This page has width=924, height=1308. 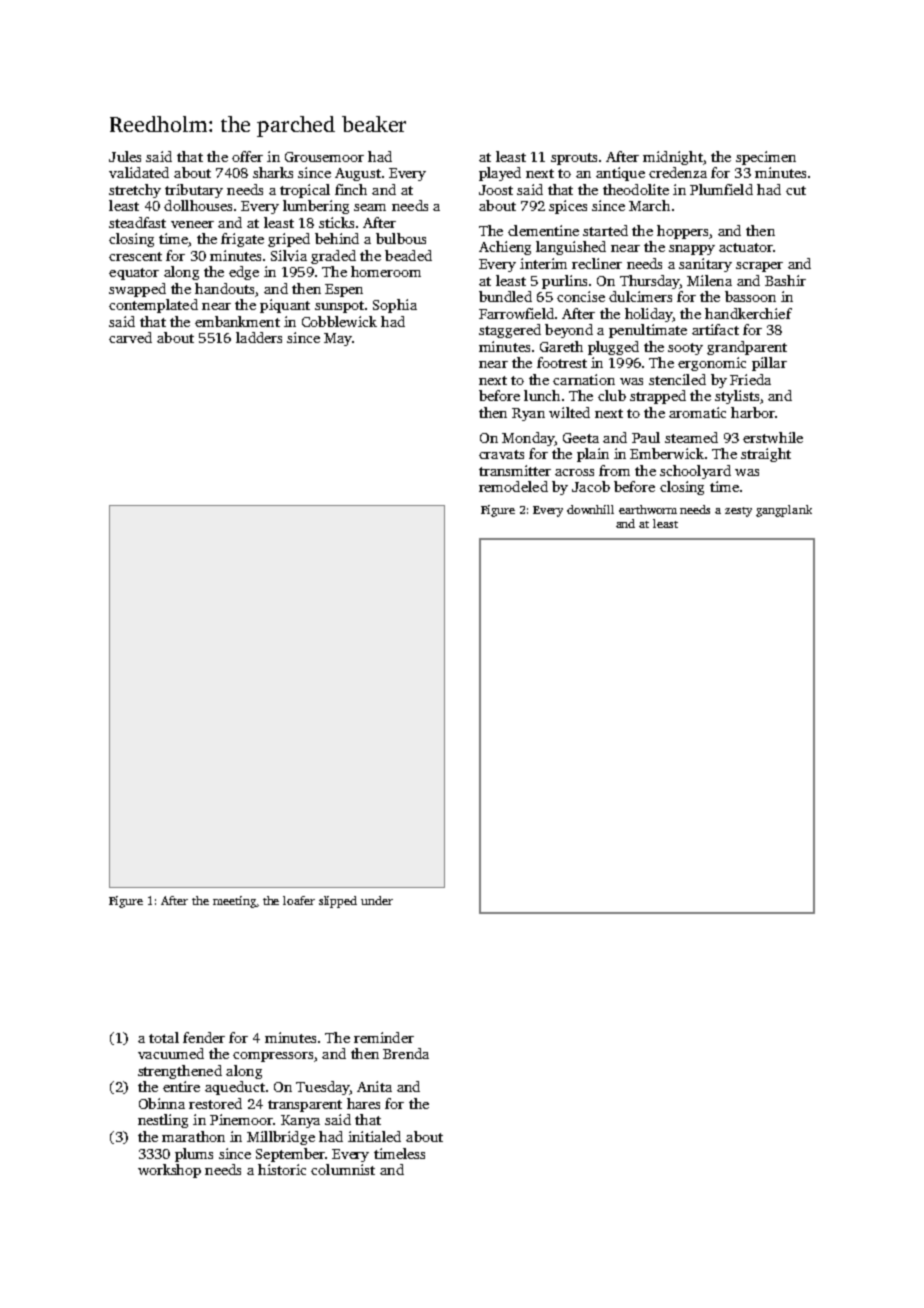 What do you see at coordinates (408, 255) in the page?
I see `beaded` at bounding box center [408, 255].
